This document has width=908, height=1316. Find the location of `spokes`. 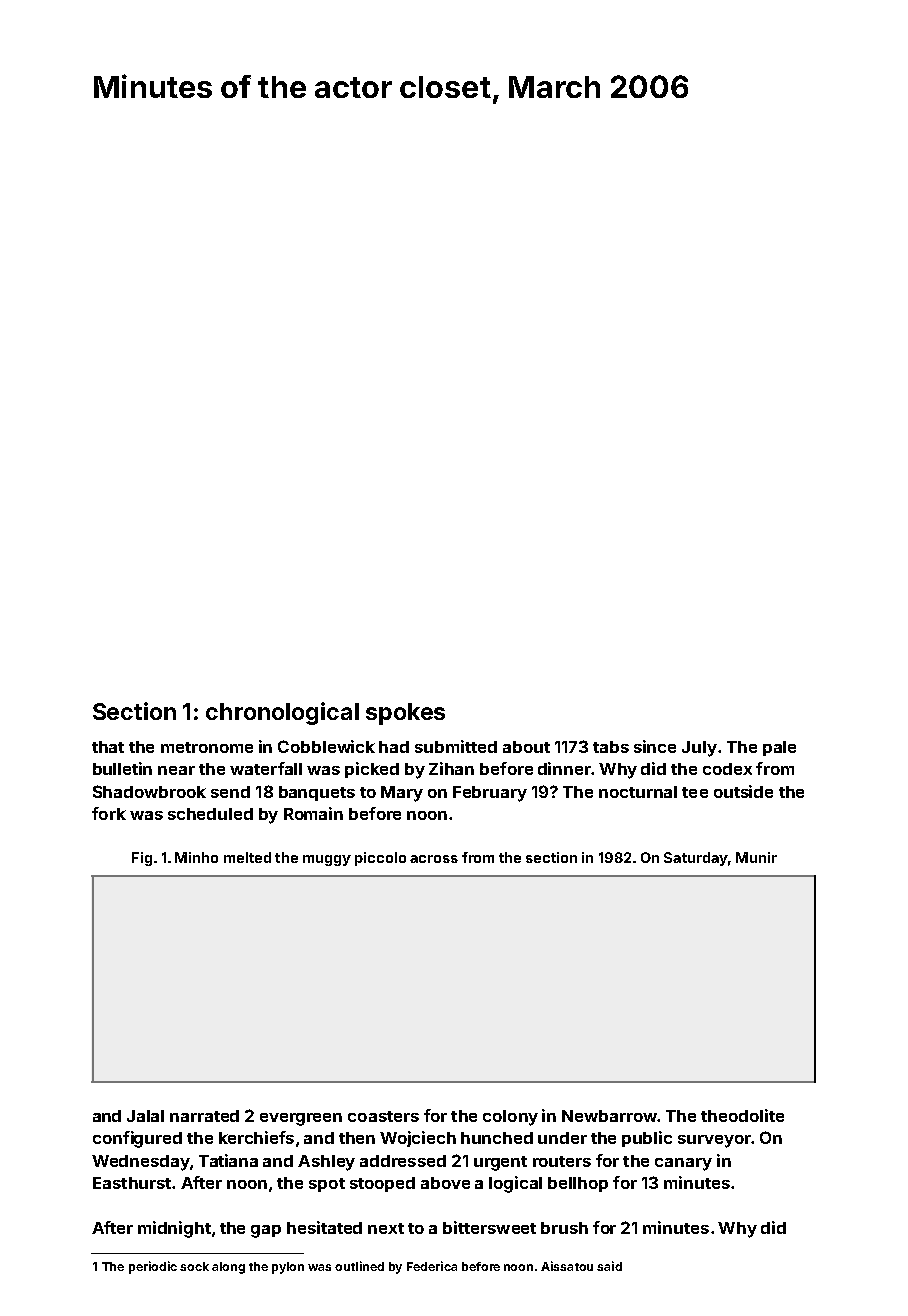

spokes is located at coordinates (405, 714).
